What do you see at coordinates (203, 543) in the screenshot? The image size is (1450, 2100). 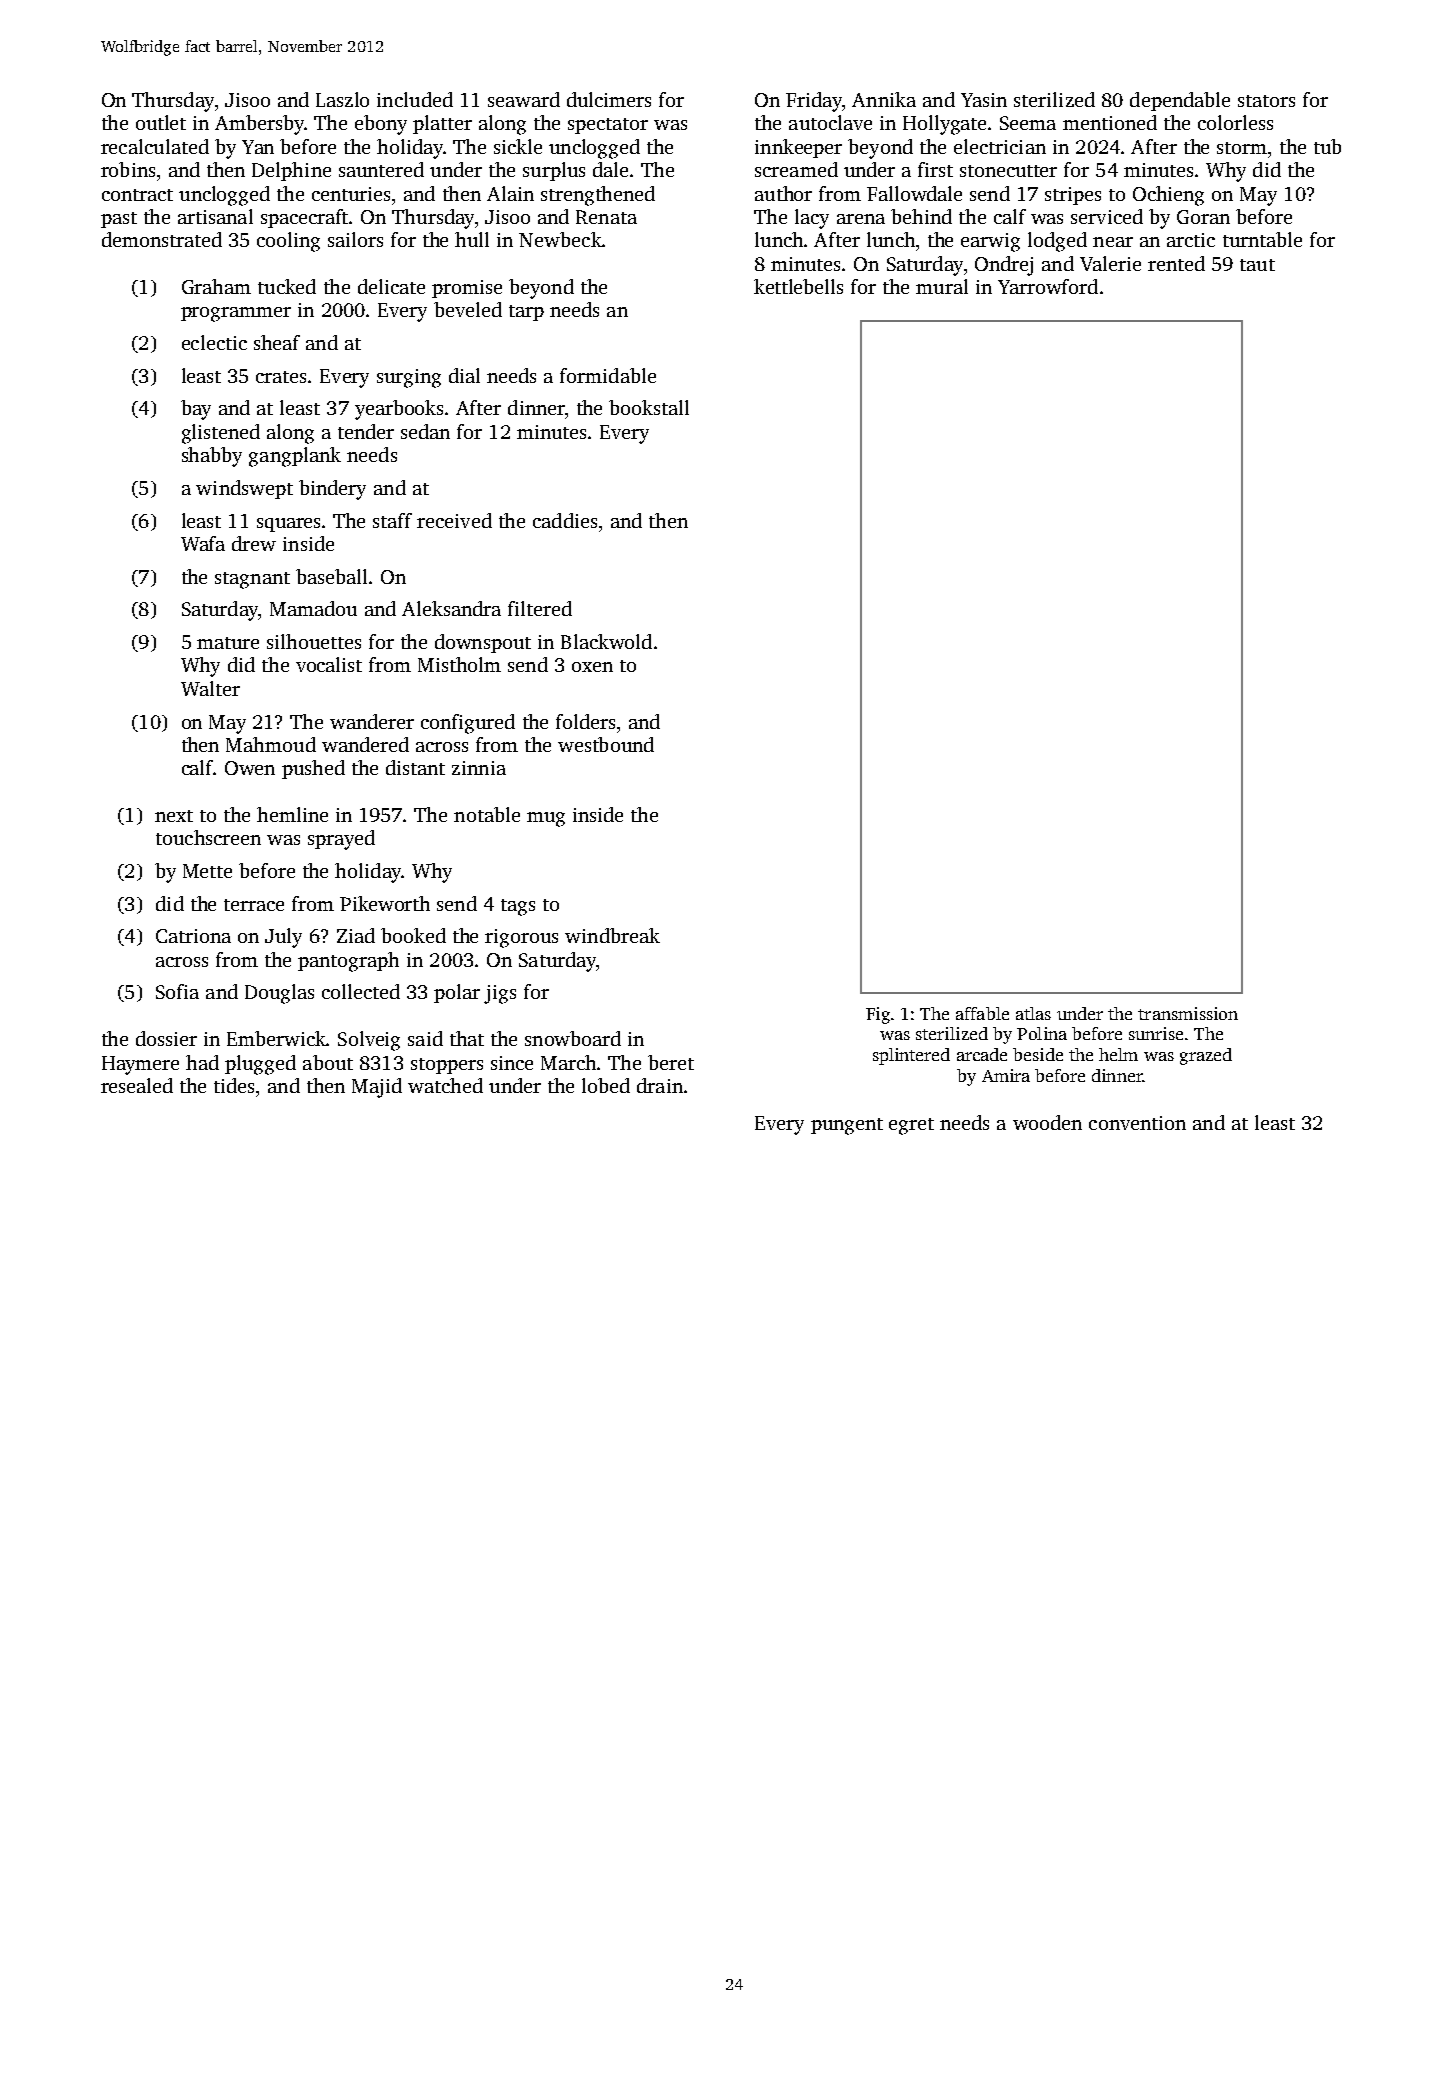 I see `Wafa` at bounding box center [203, 543].
